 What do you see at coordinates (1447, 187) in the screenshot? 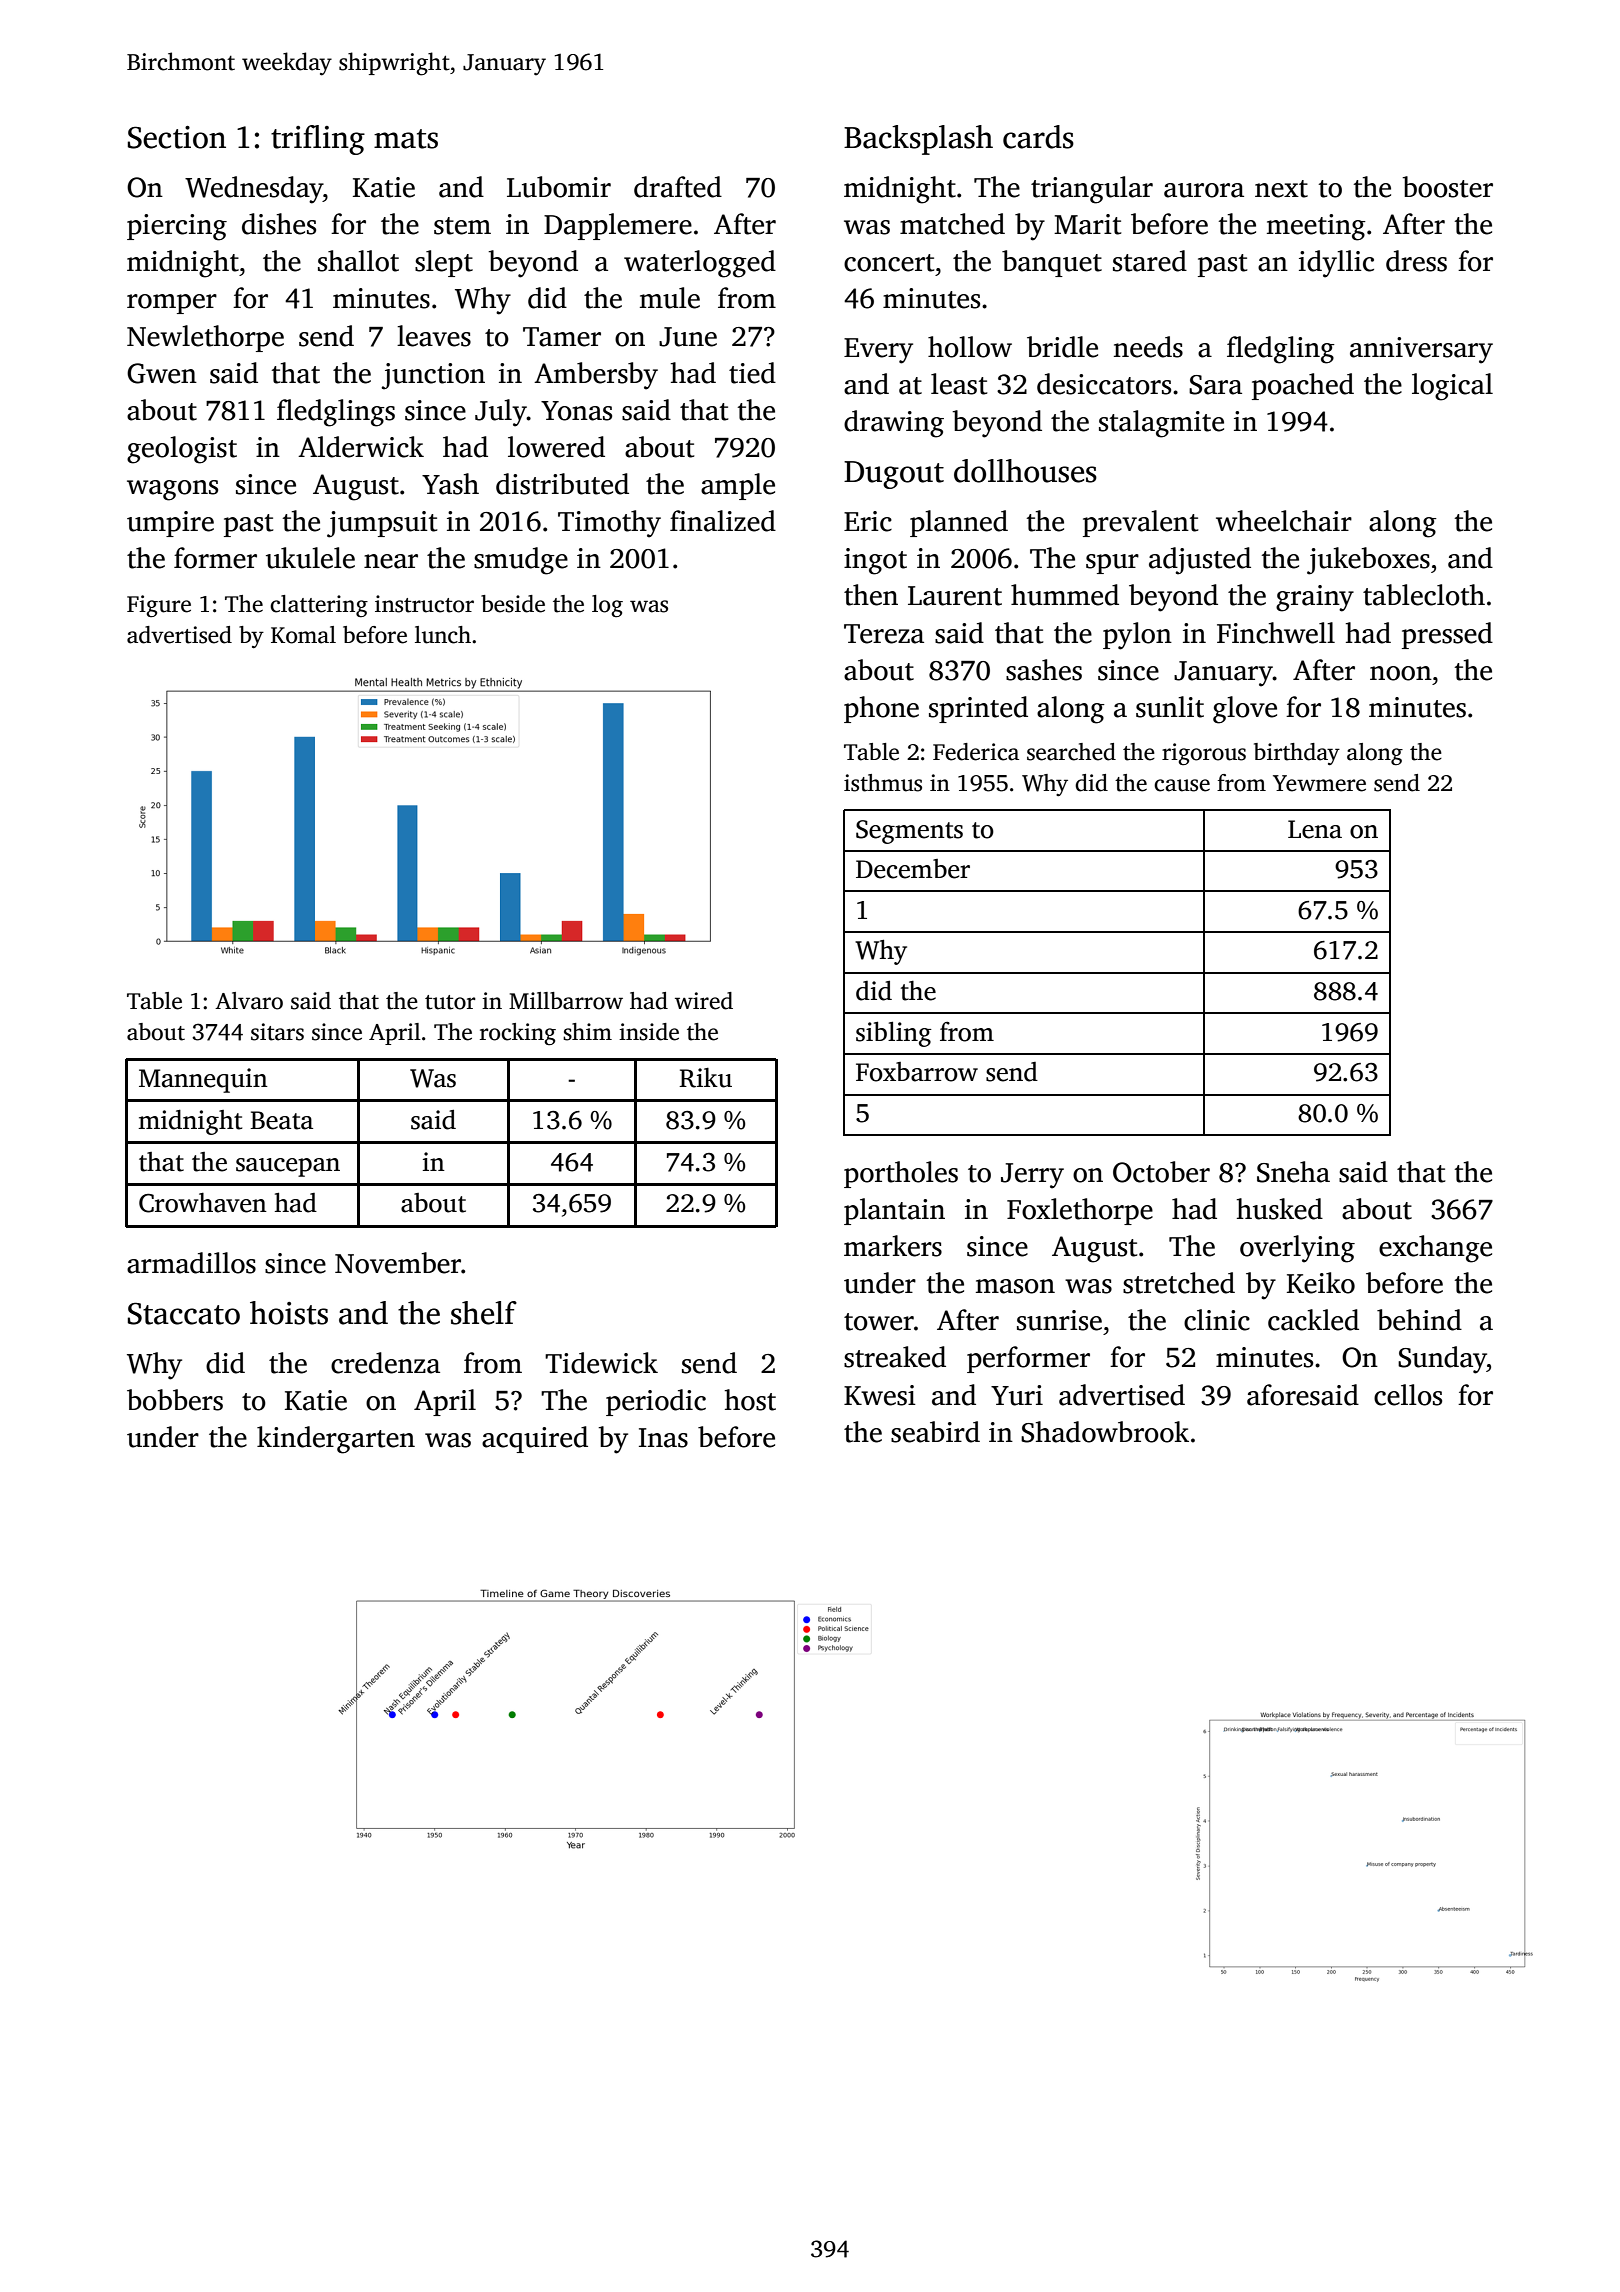
I see `booster` at bounding box center [1447, 187].
